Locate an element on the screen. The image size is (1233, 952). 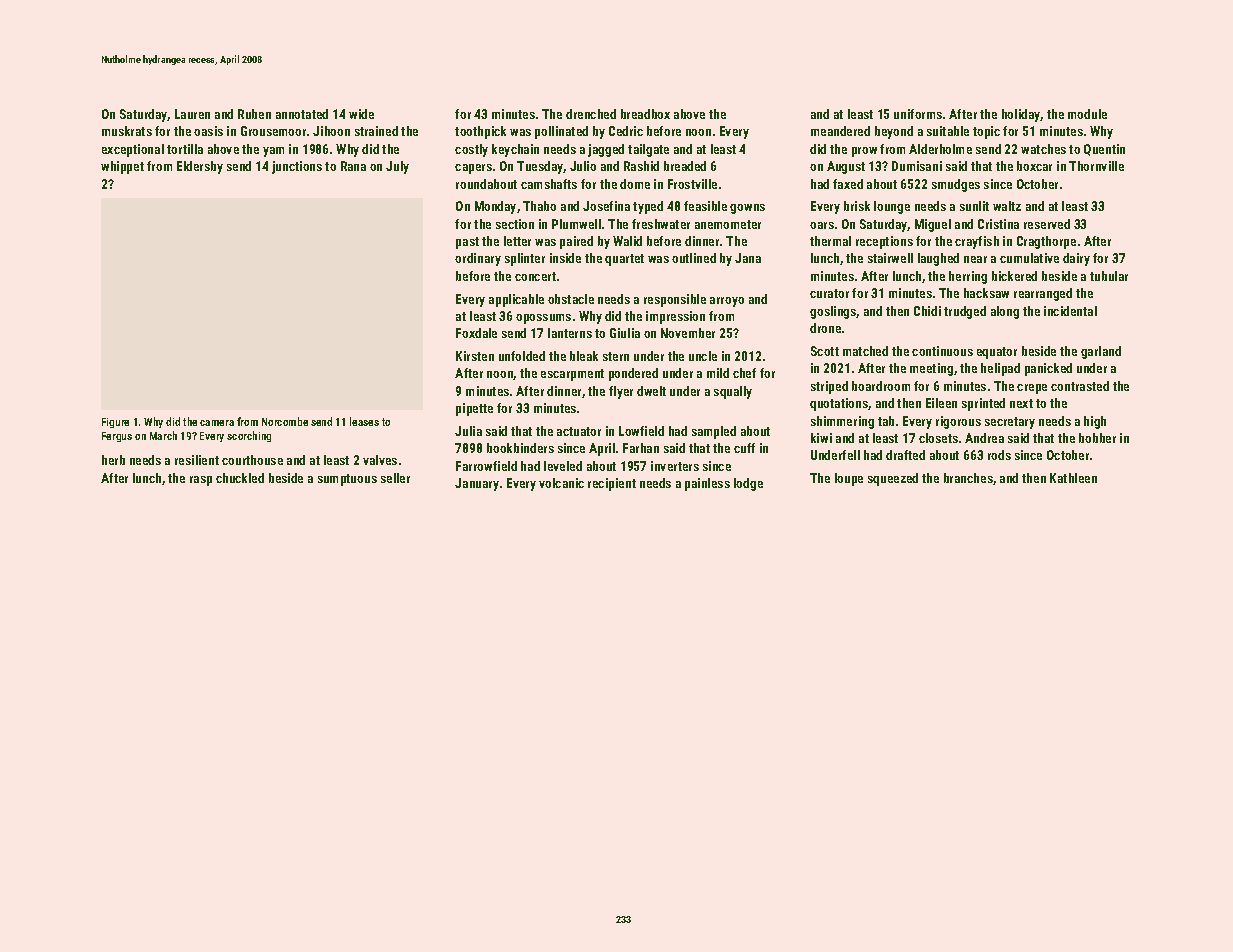
module is located at coordinates (1087, 114).
